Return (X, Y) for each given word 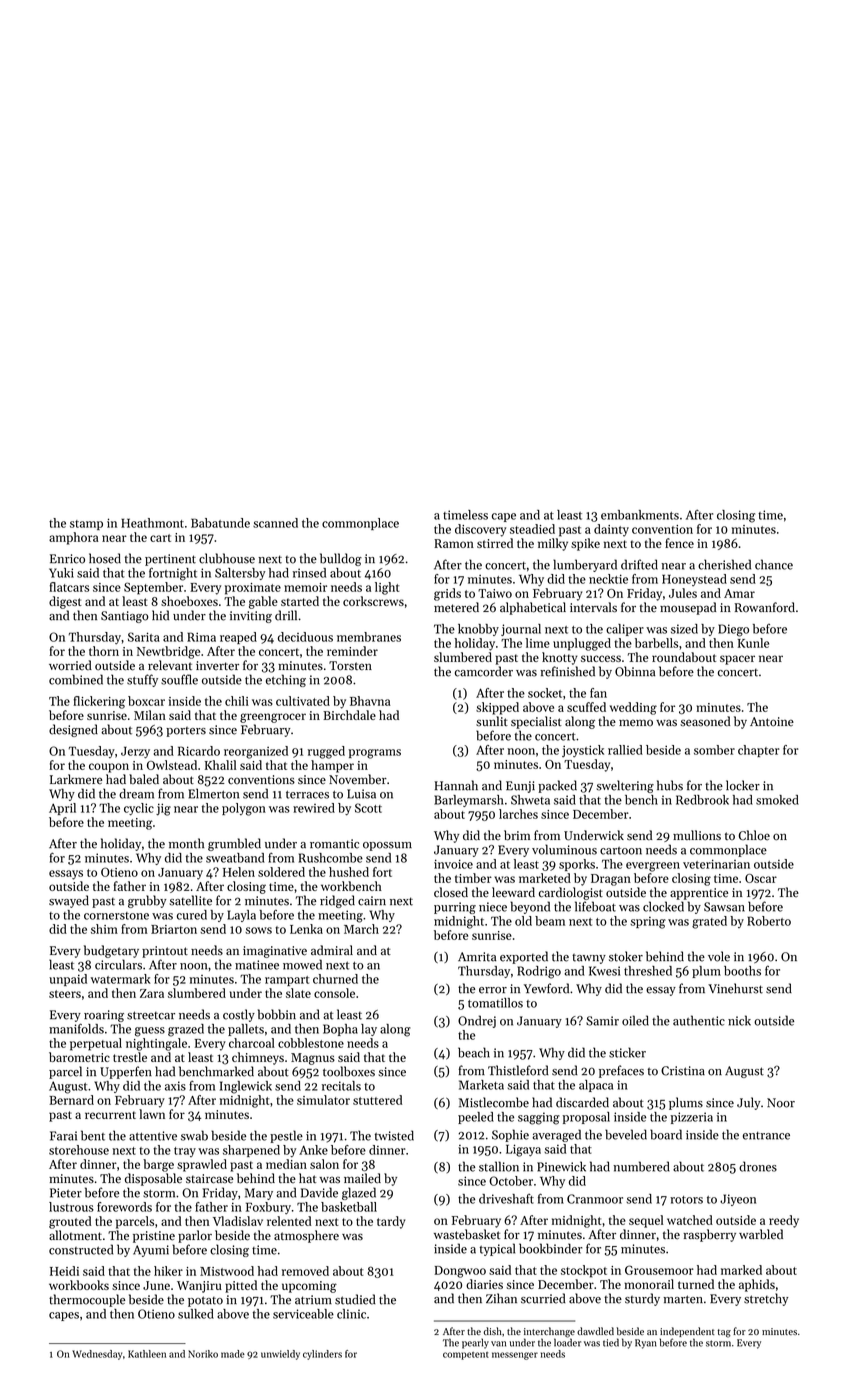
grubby (147, 901)
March (361, 929)
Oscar (761, 878)
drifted (639, 564)
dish (493, 1331)
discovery (480, 530)
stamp (86, 525)
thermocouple (87, 1300)
